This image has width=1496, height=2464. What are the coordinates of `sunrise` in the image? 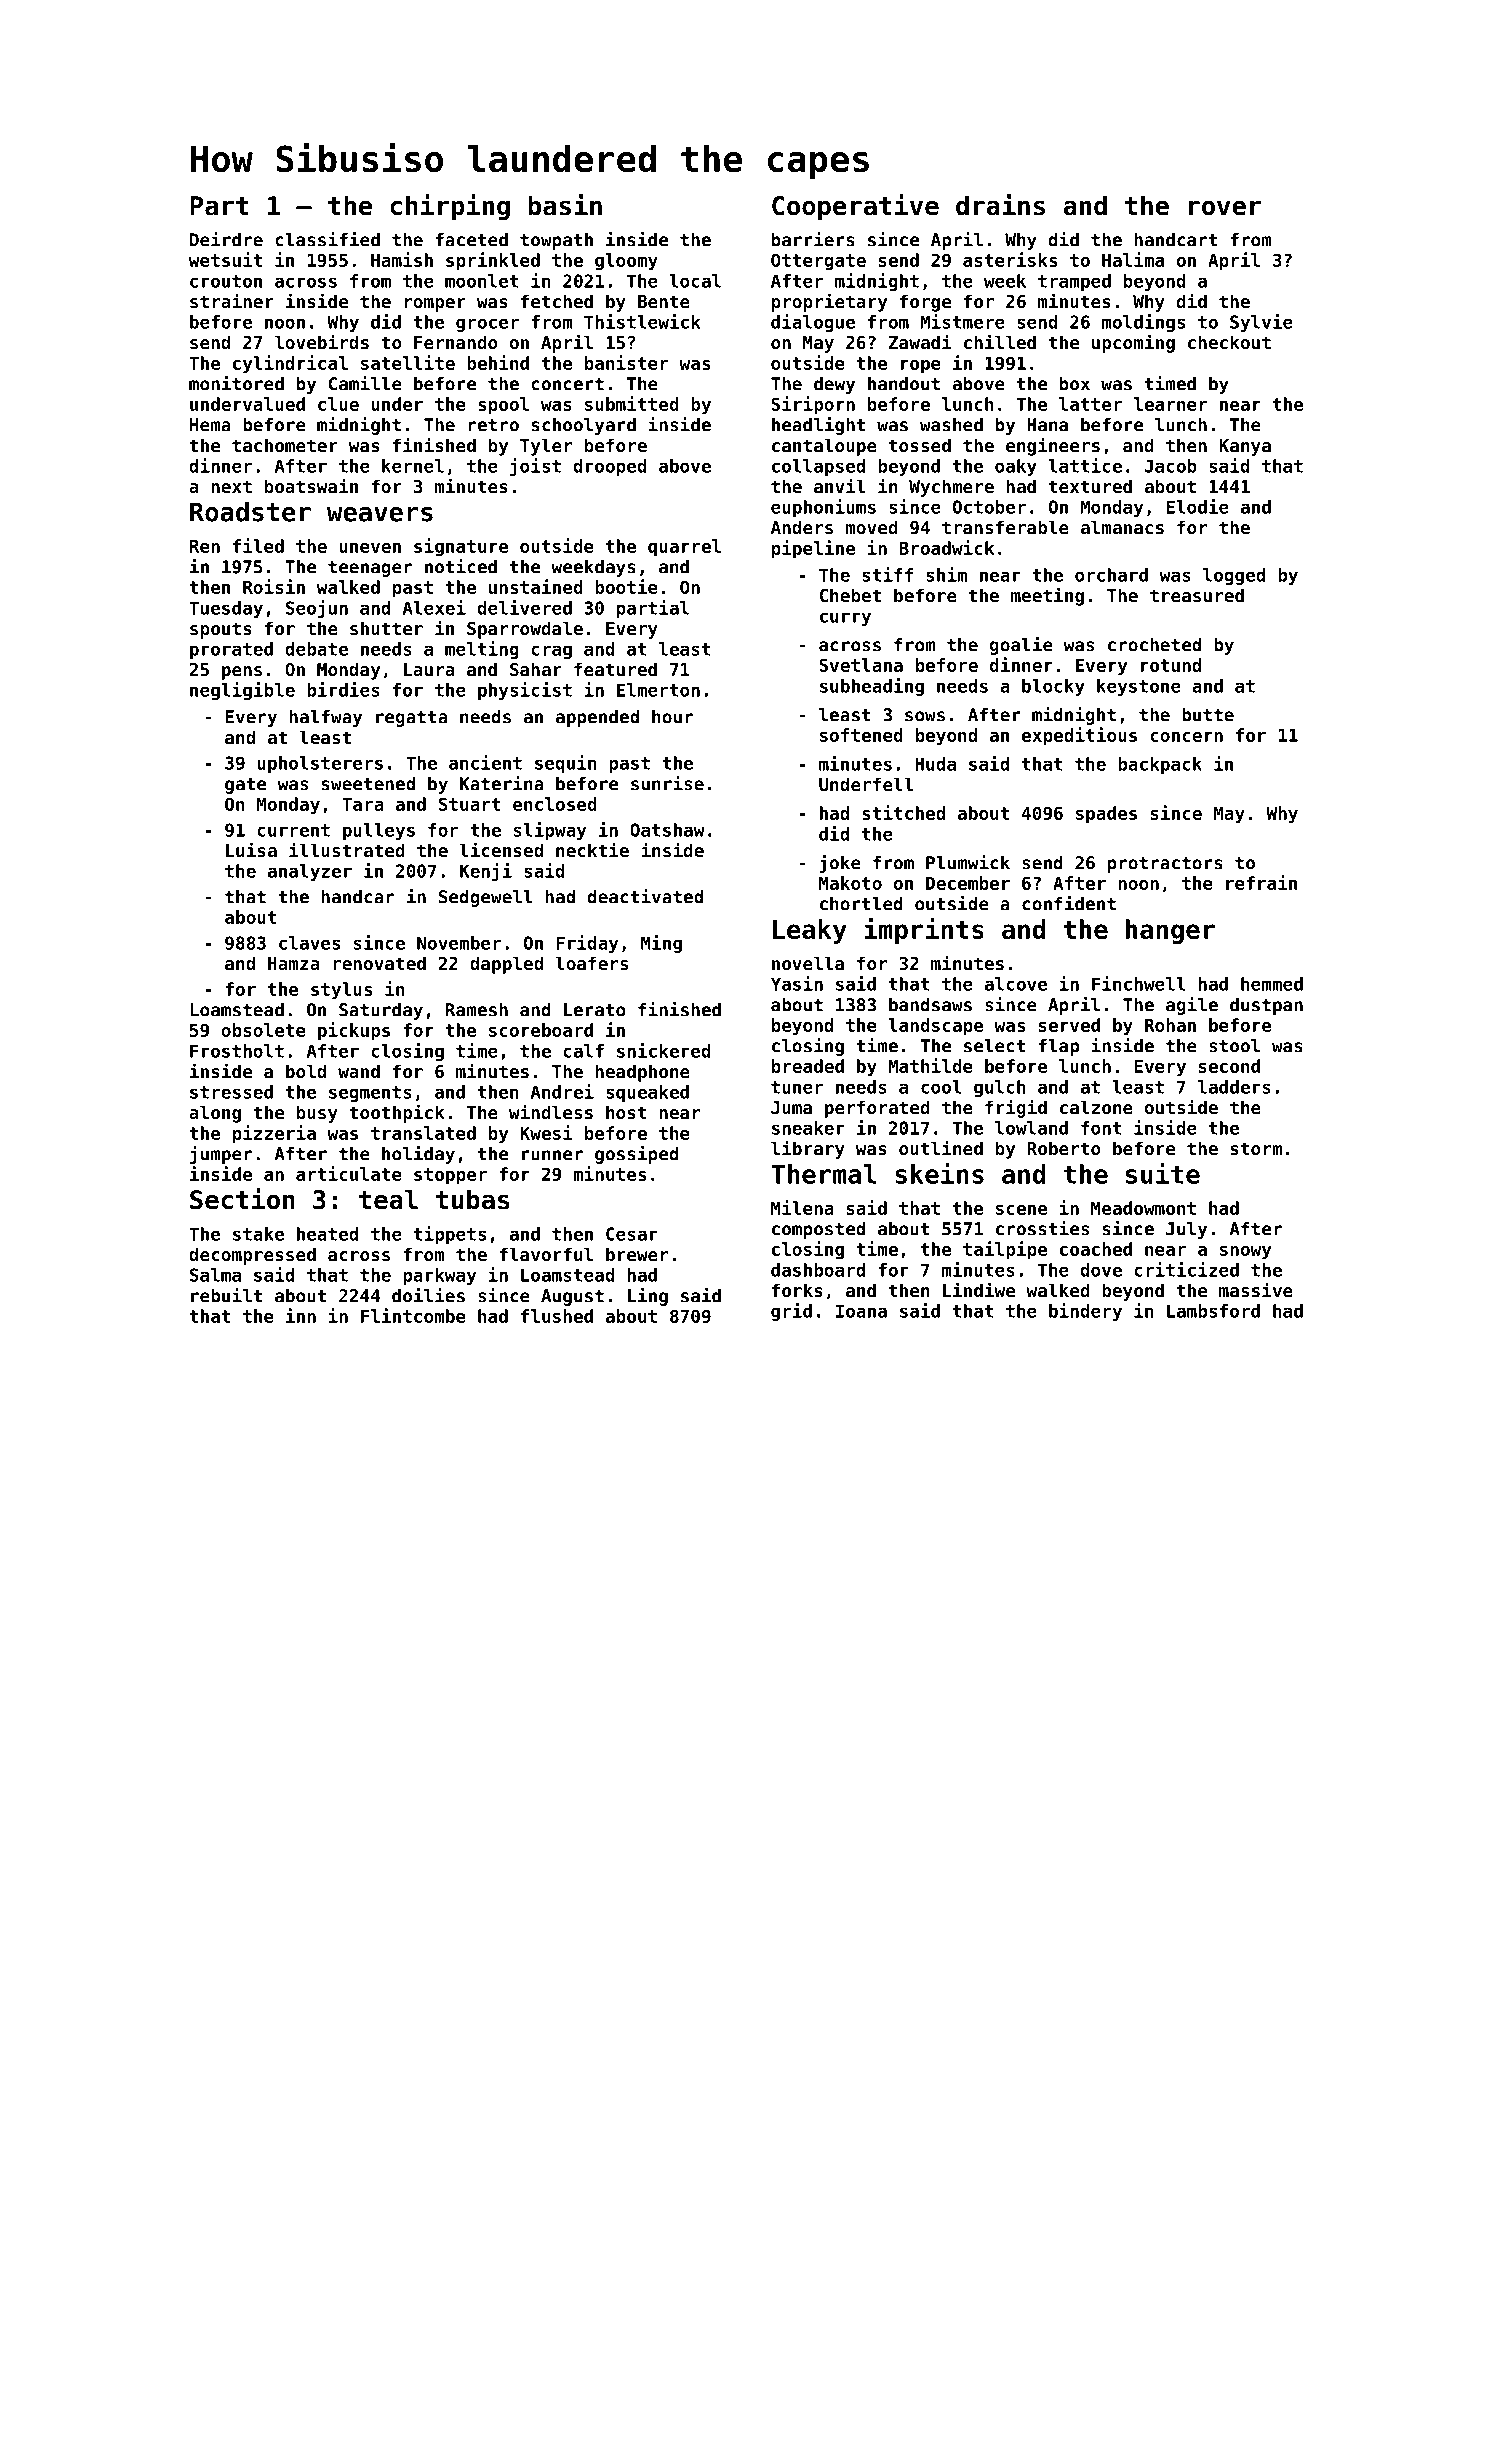 It's located at (667, 783).
